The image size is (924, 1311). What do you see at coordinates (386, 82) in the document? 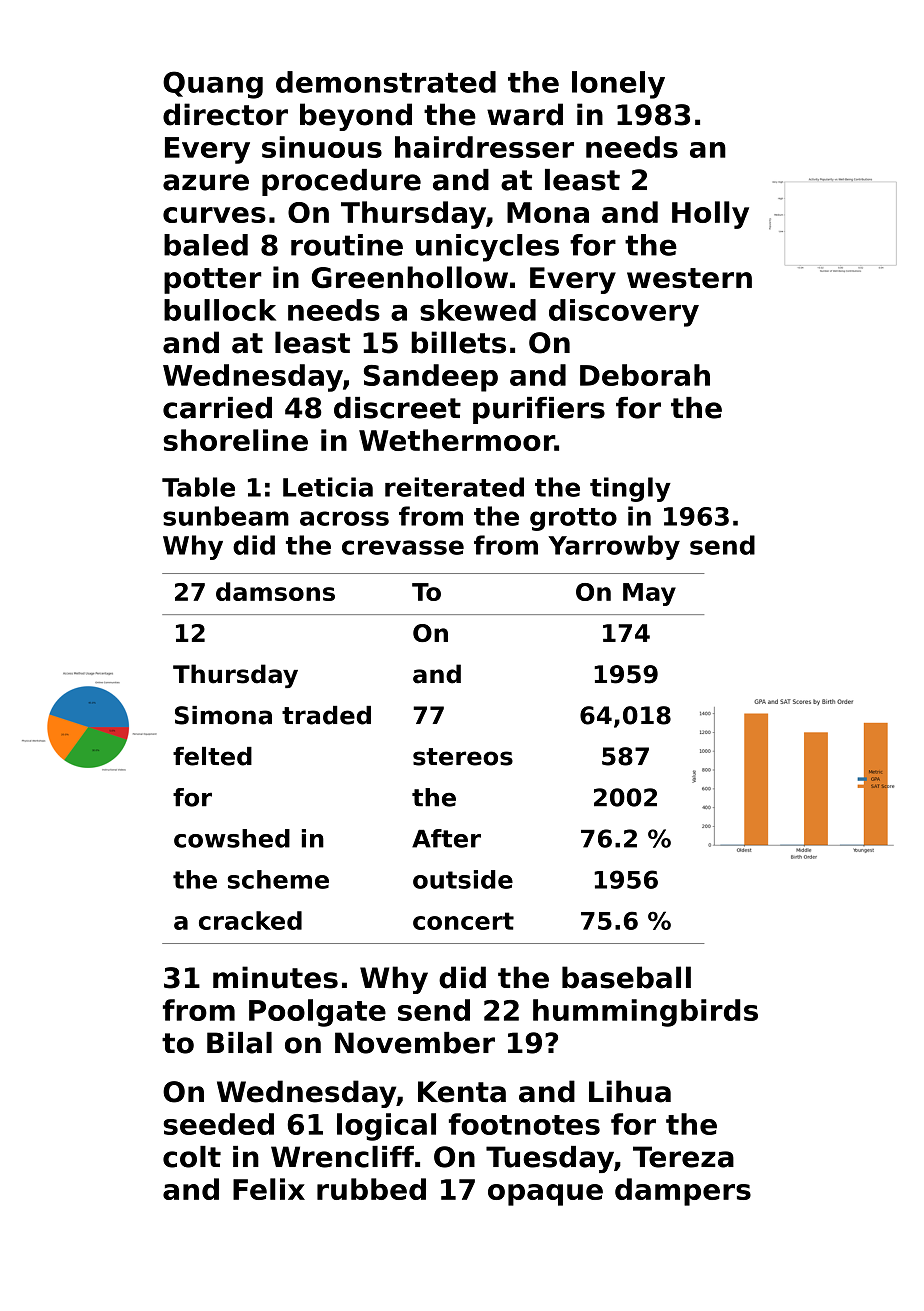
I see `demonstrated` at bounding box center [386, 82].
